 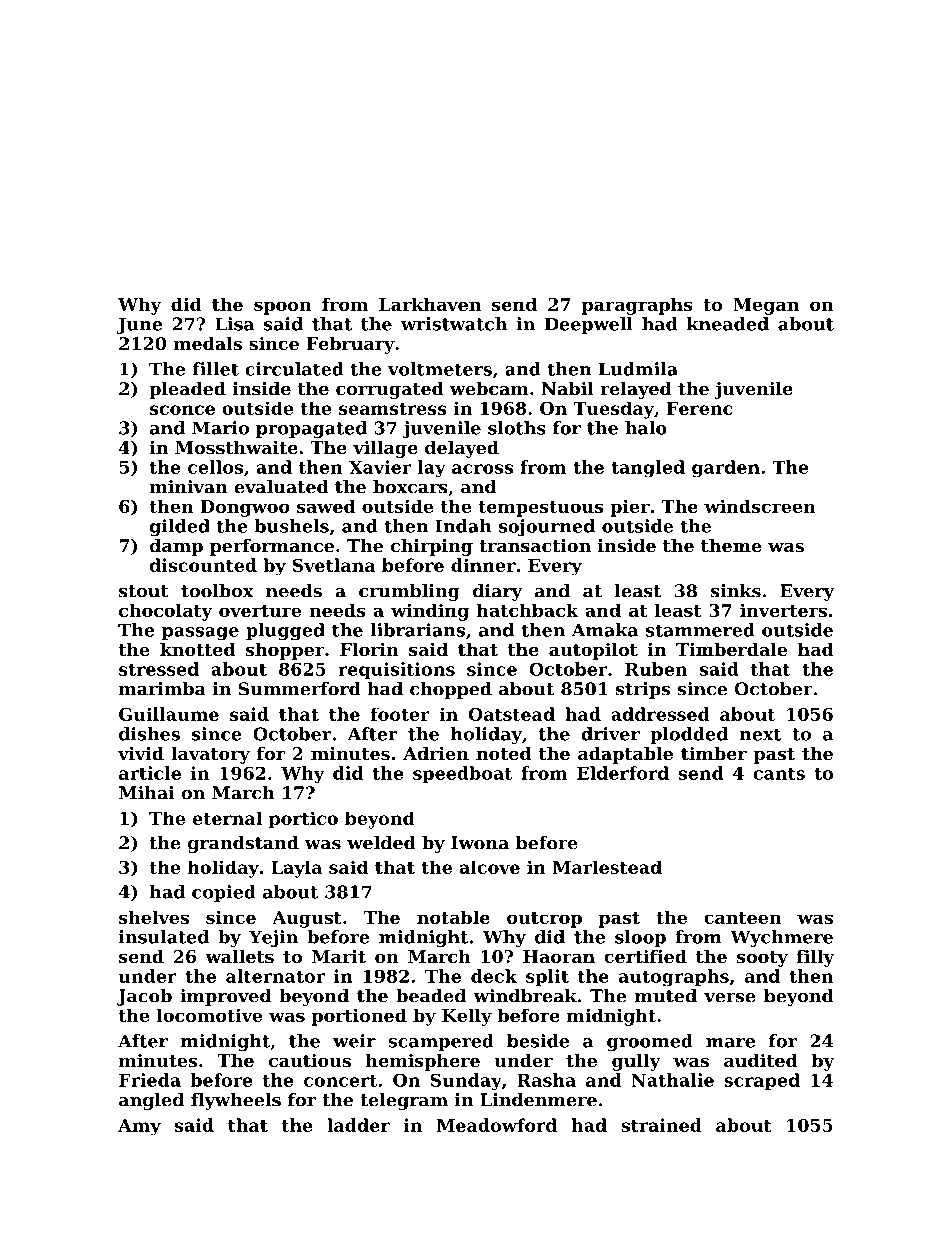 I want to click on Larkhaven, so click(x=430, y=304).
